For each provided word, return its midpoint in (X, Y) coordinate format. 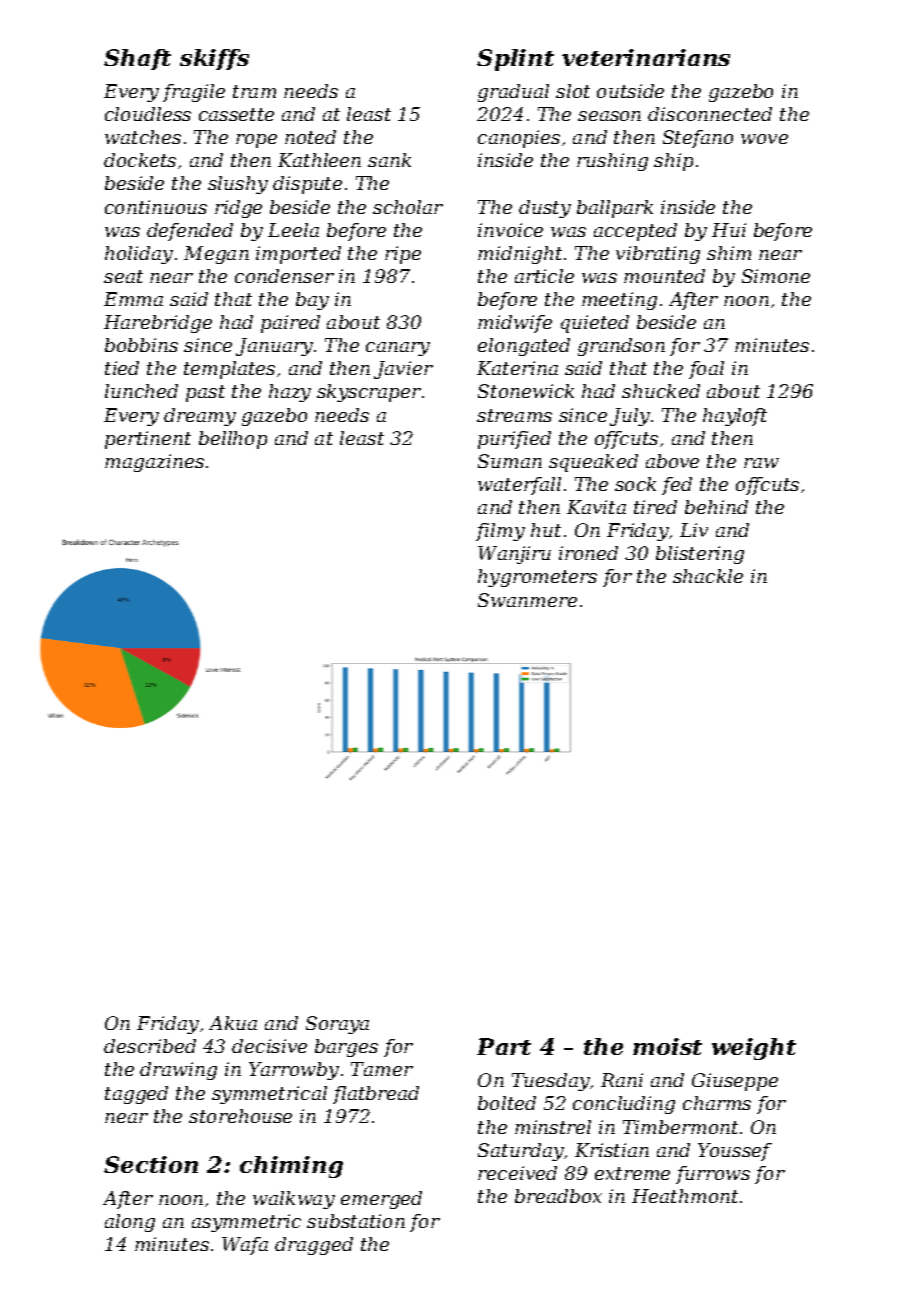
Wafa (245, 1246)
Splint (515, 60)
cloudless (148, 114)
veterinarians (646, 57)
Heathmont (685, 1196)
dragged (314, 1246)
